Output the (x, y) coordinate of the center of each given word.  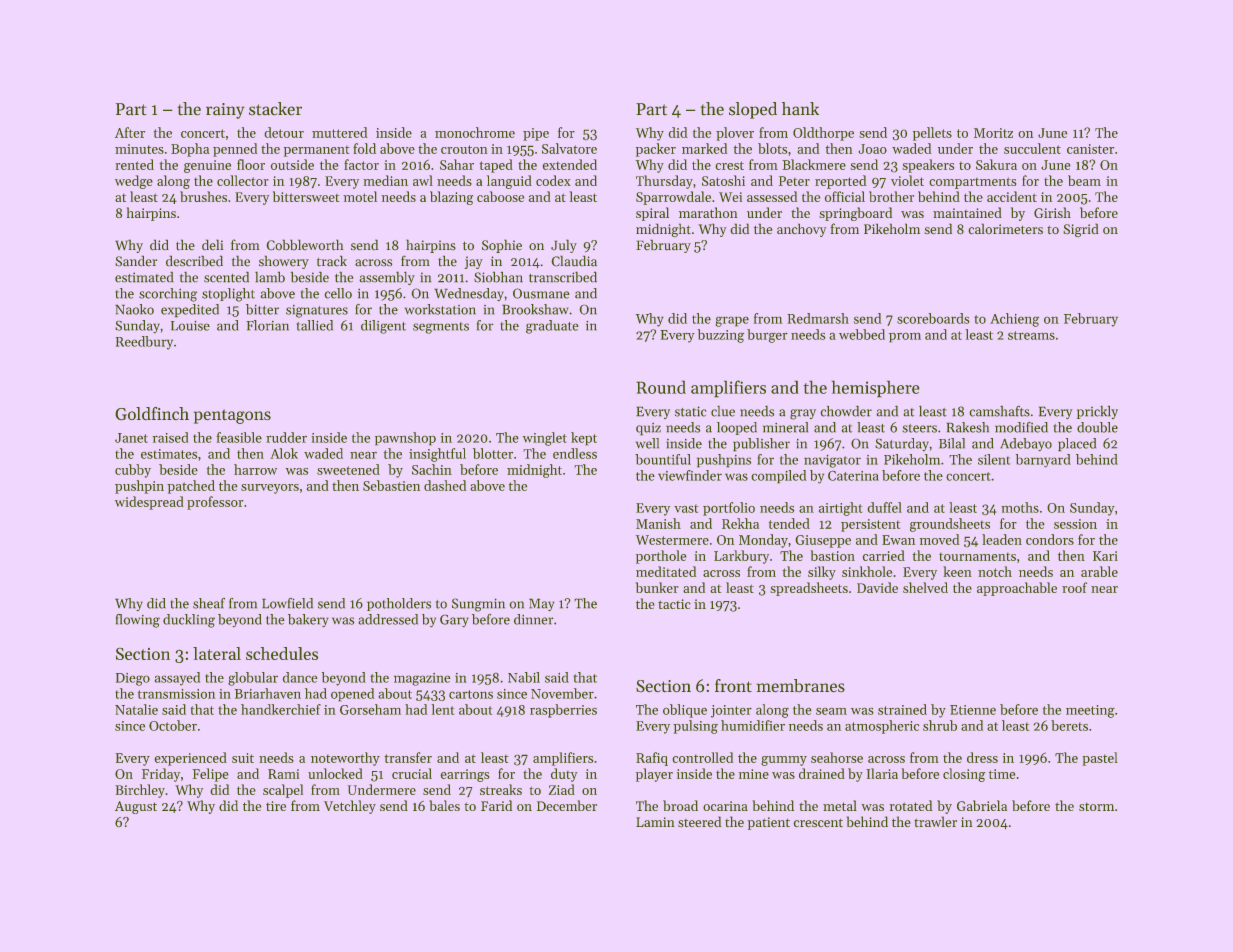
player (654, 775)
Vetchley (350, 807)
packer (656, 150)
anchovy (801, 230)
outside (292, 164)
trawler (935, 821)
